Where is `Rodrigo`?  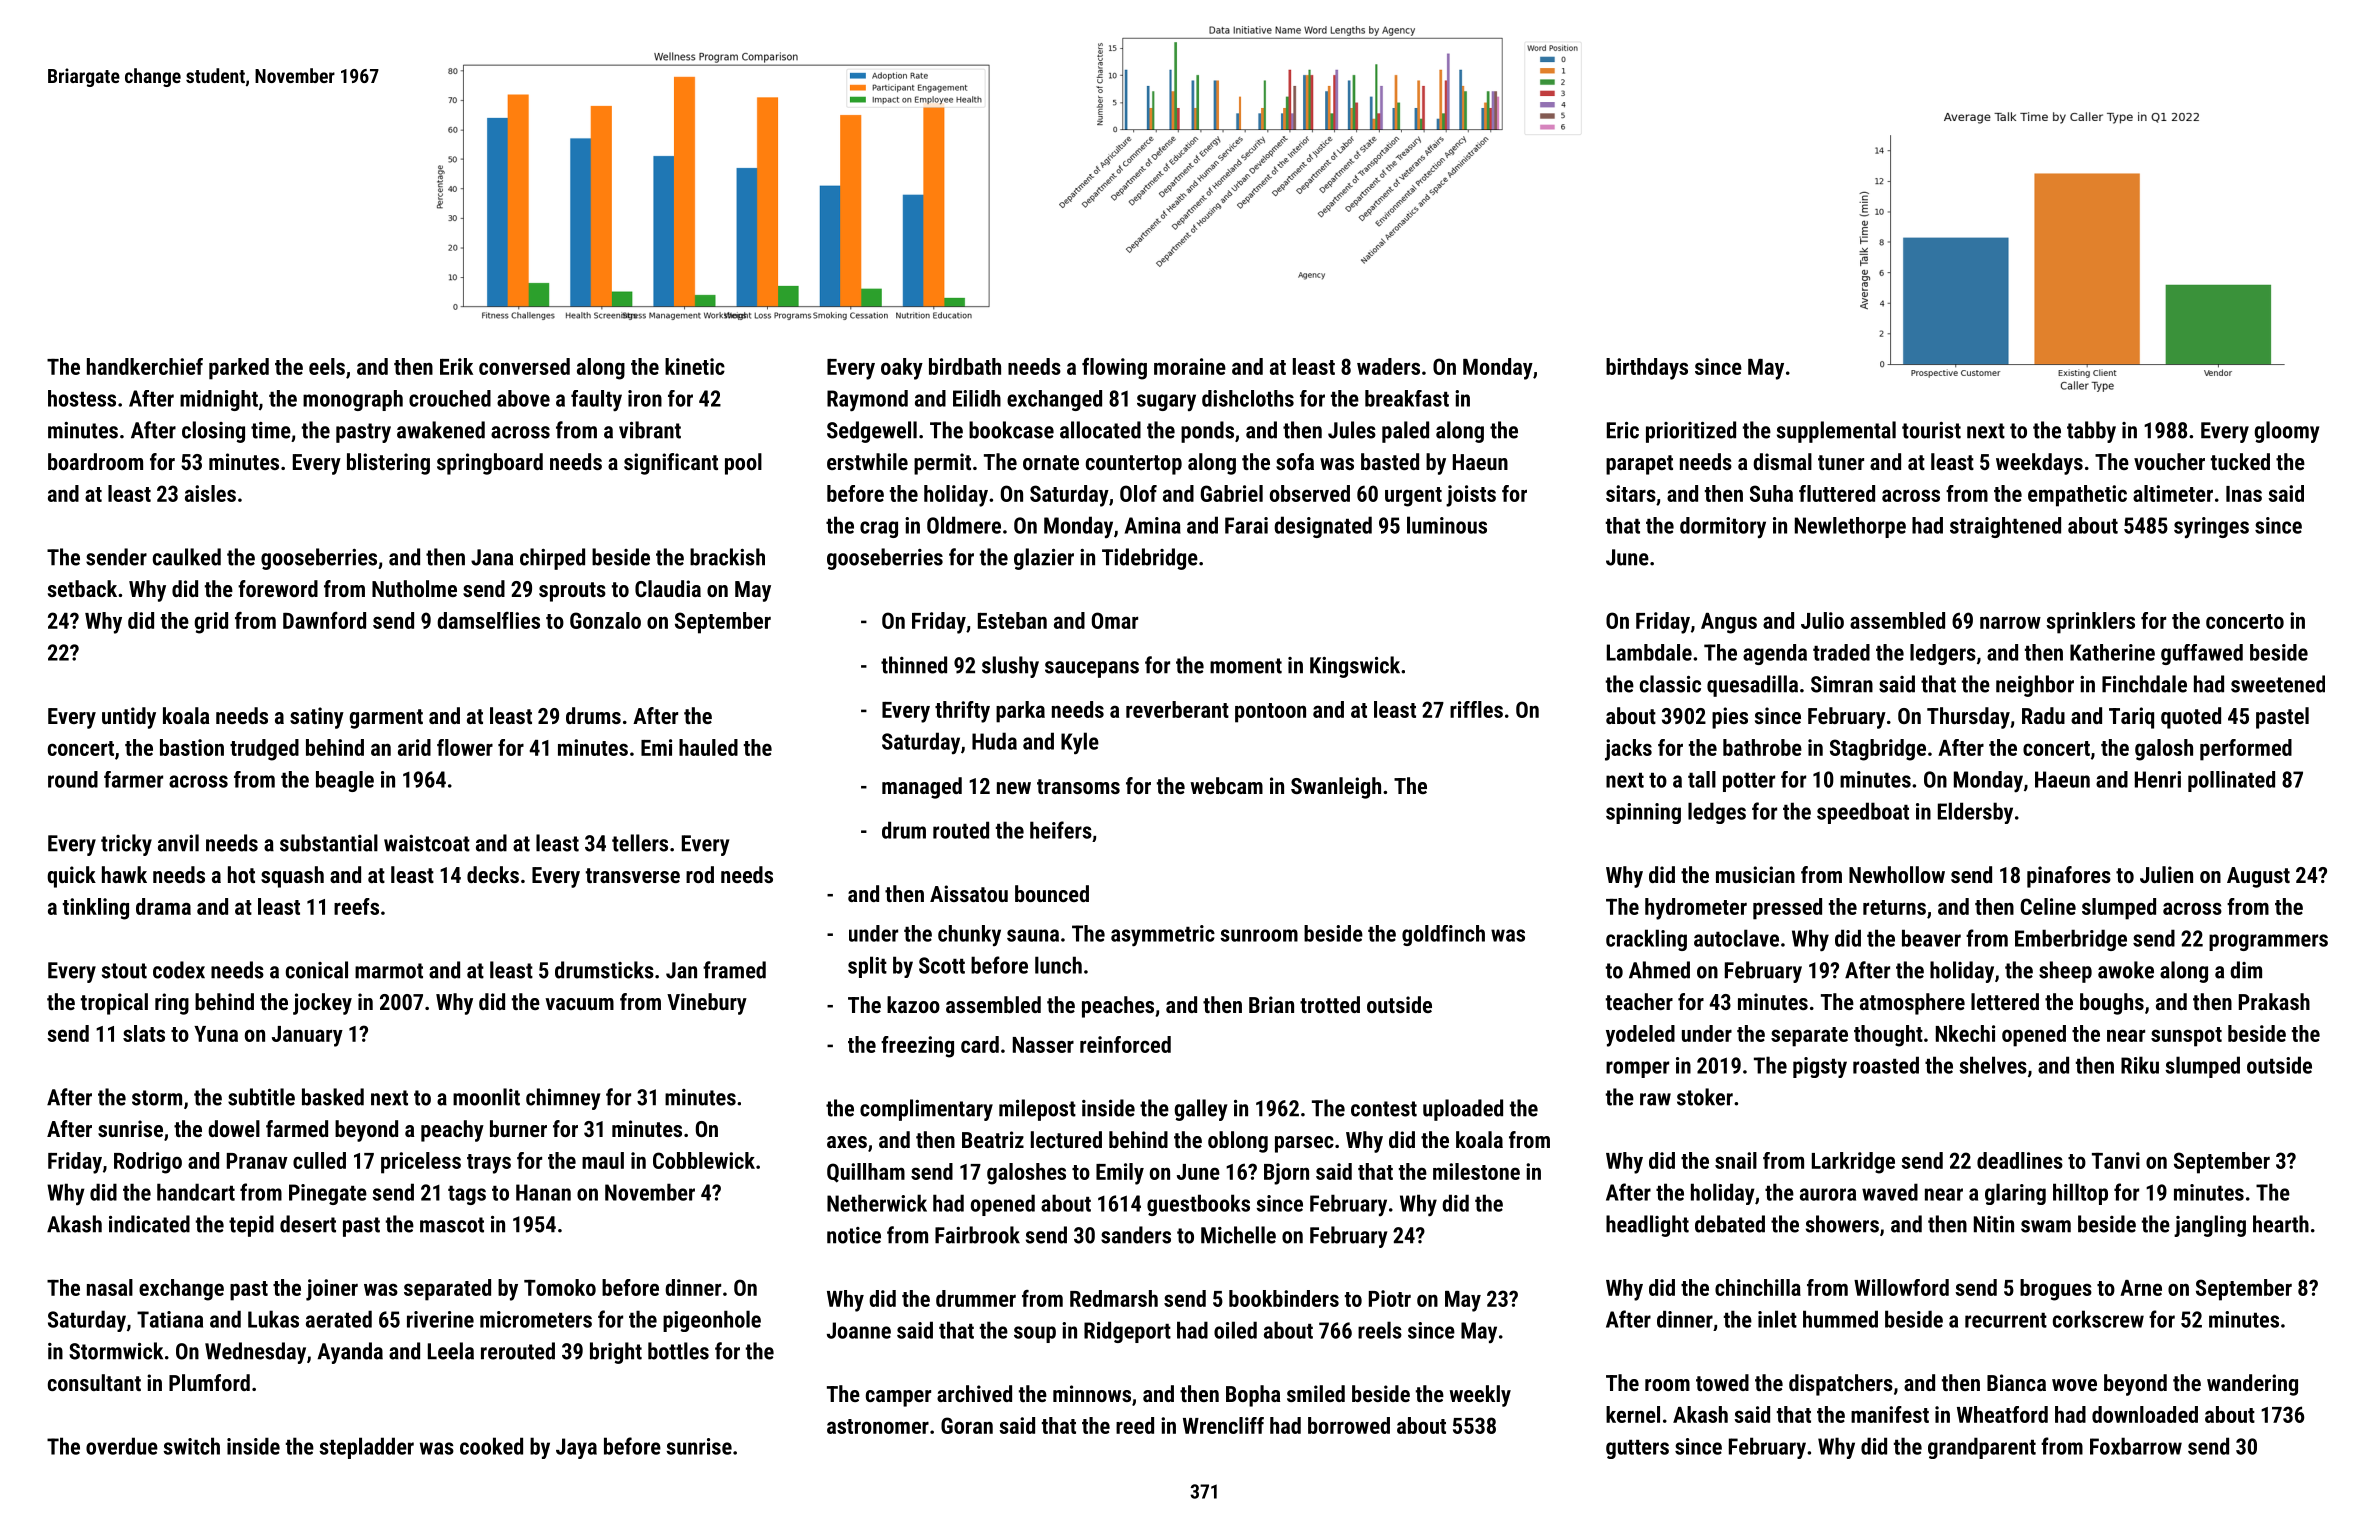
Rodrigo is located at coordinates (148, 1163).
